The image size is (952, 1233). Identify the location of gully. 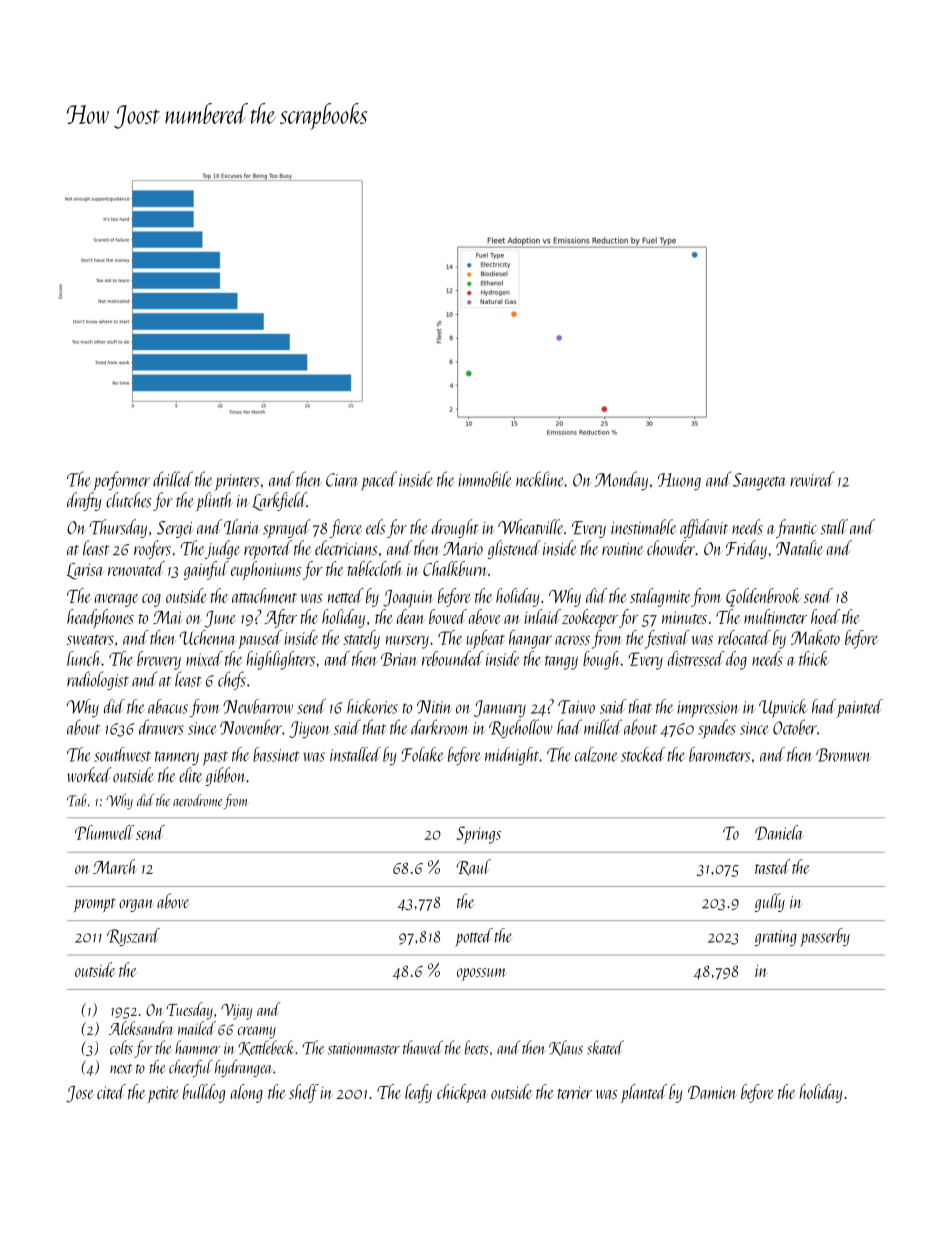
(770, 902).
